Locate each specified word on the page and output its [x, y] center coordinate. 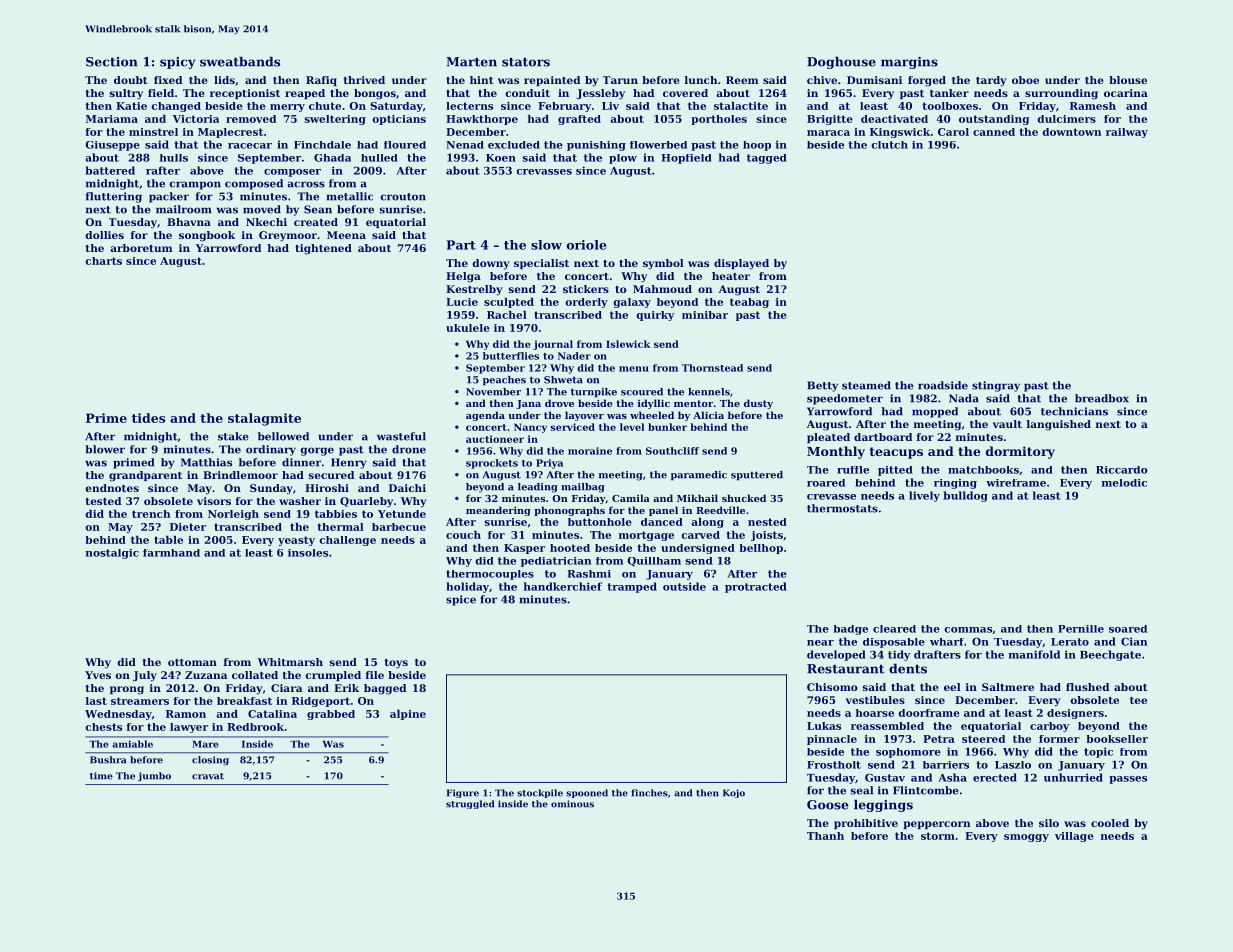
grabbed [331, 715]
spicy [178, 63]
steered [983, 739]
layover [584, 416]
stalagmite [264, 419]
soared [1128, 629]
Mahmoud [662, 289]
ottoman [192, 662]
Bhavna [189, 222]
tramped [632, 587]
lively [924, 496]
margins [909, 63]
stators [526, 62]
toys [396, 664]
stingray [996, 386]
